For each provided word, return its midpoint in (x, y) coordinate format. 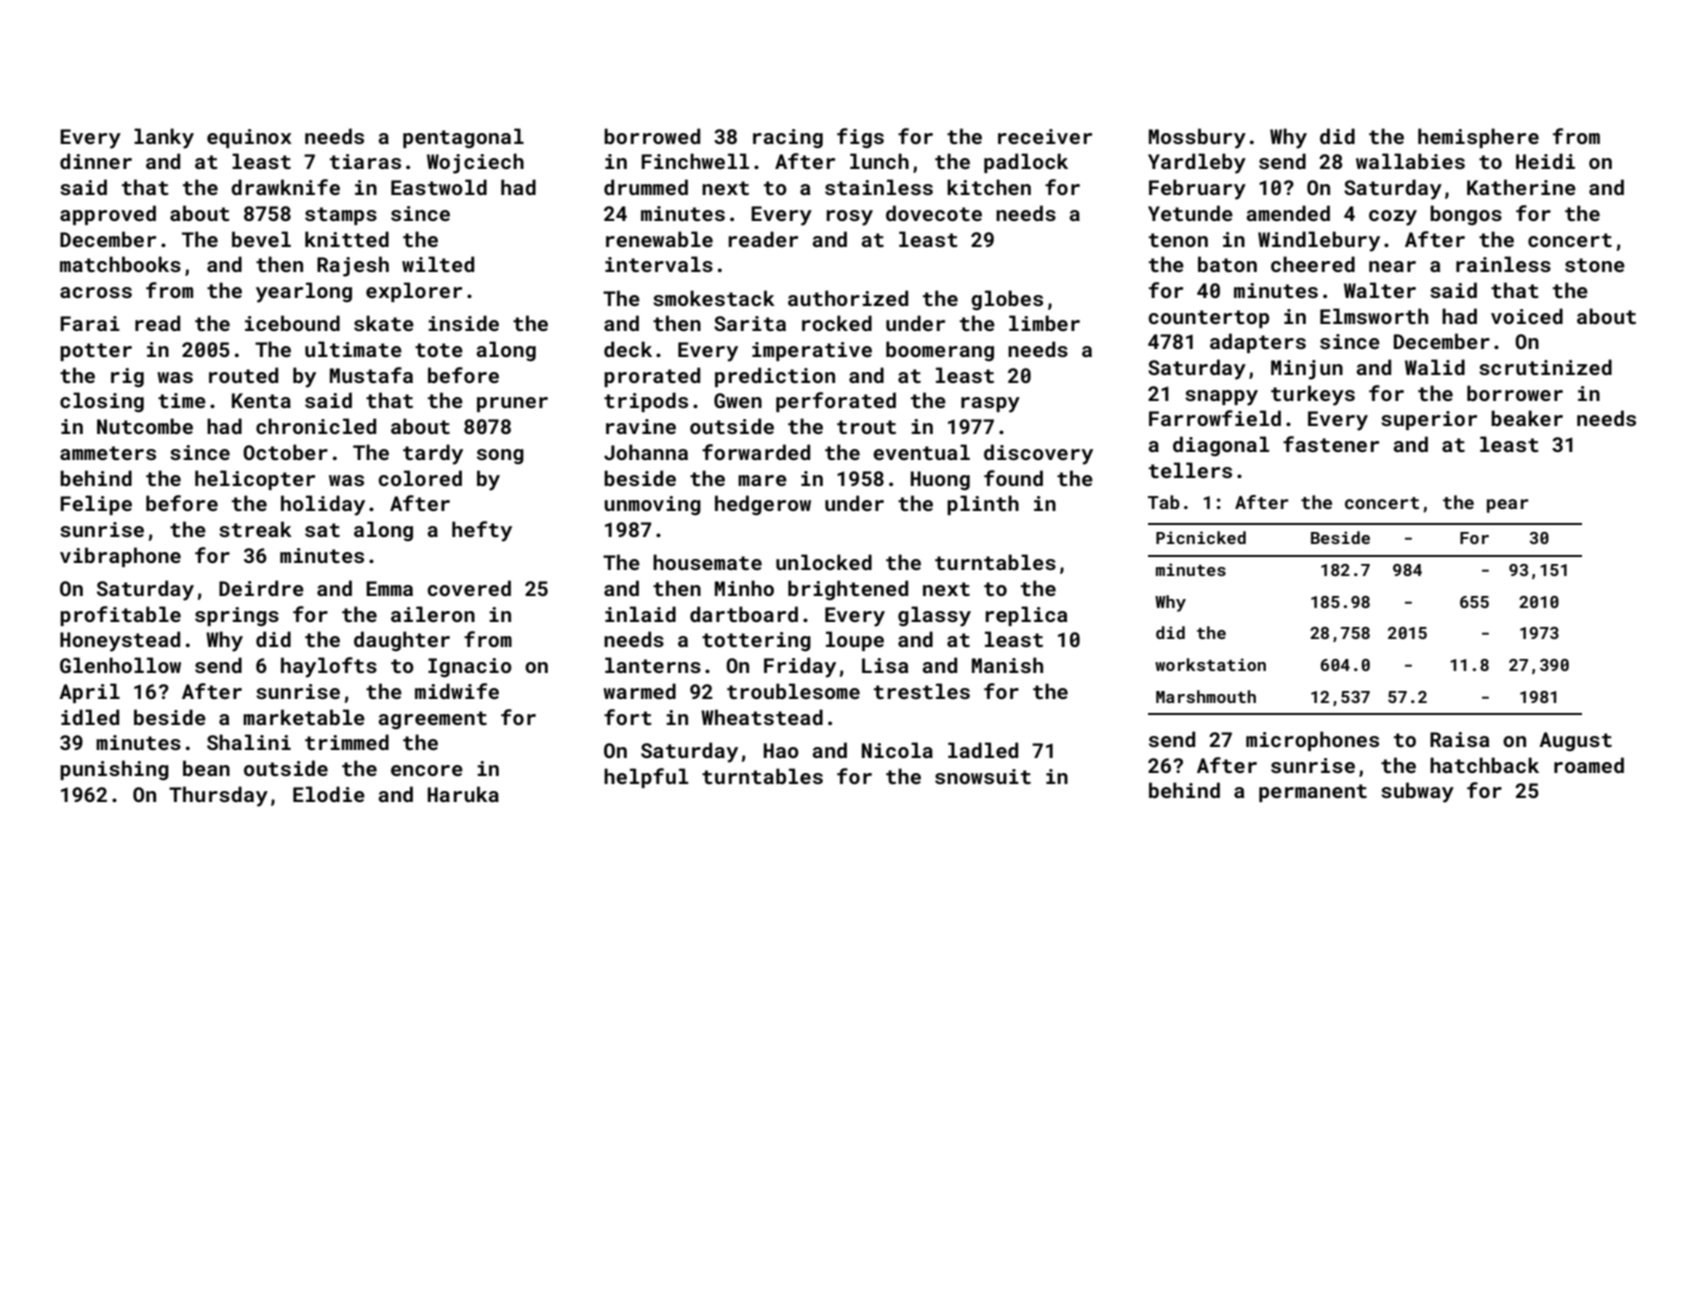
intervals (659, 264)
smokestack (714, 298)
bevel (261, 239)
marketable (304, 717)
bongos (1466, 215)
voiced (1527, 316)
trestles (922, 691)
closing (102, 402)
